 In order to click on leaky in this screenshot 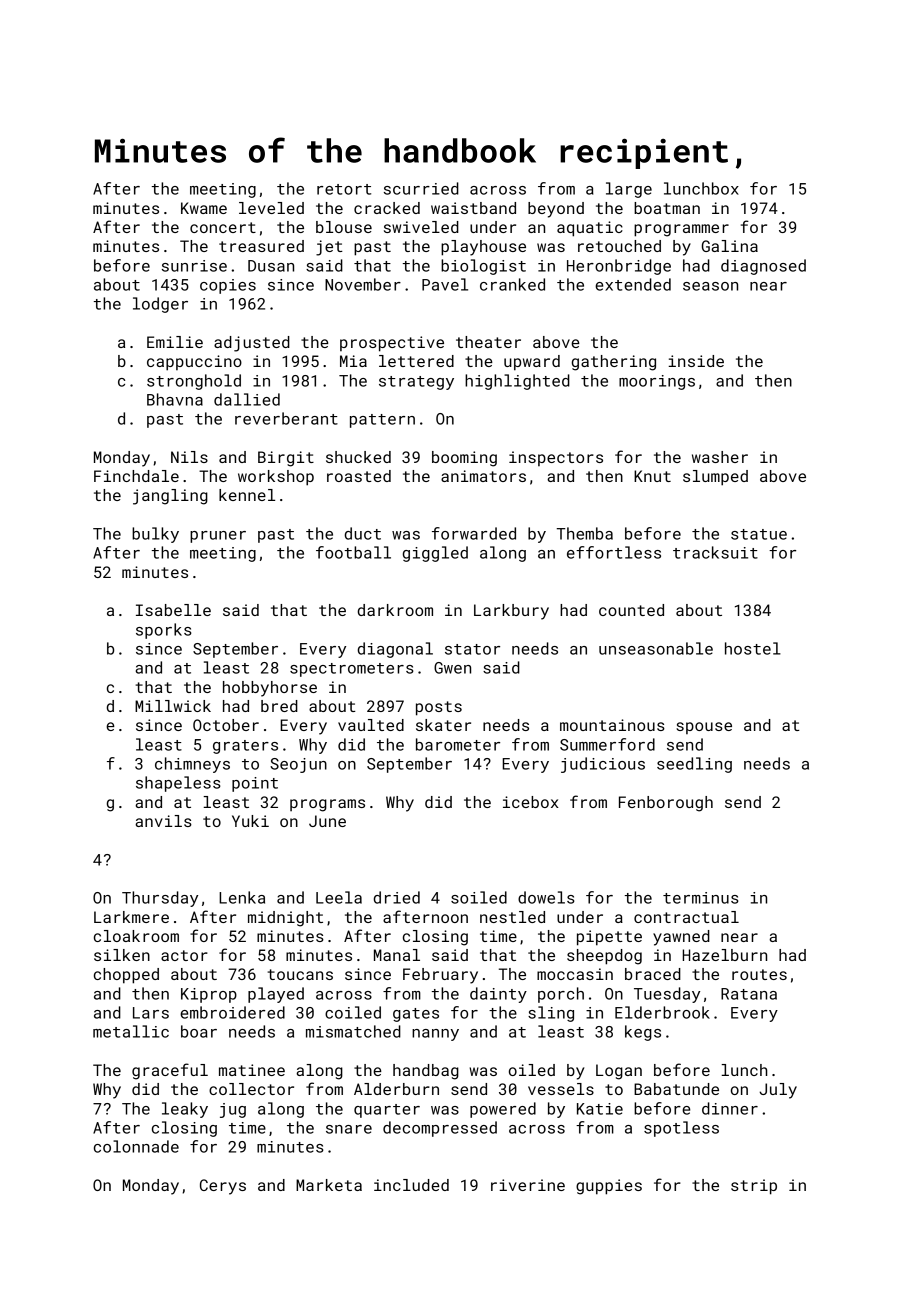, I will do `click(185, 1110)`.
